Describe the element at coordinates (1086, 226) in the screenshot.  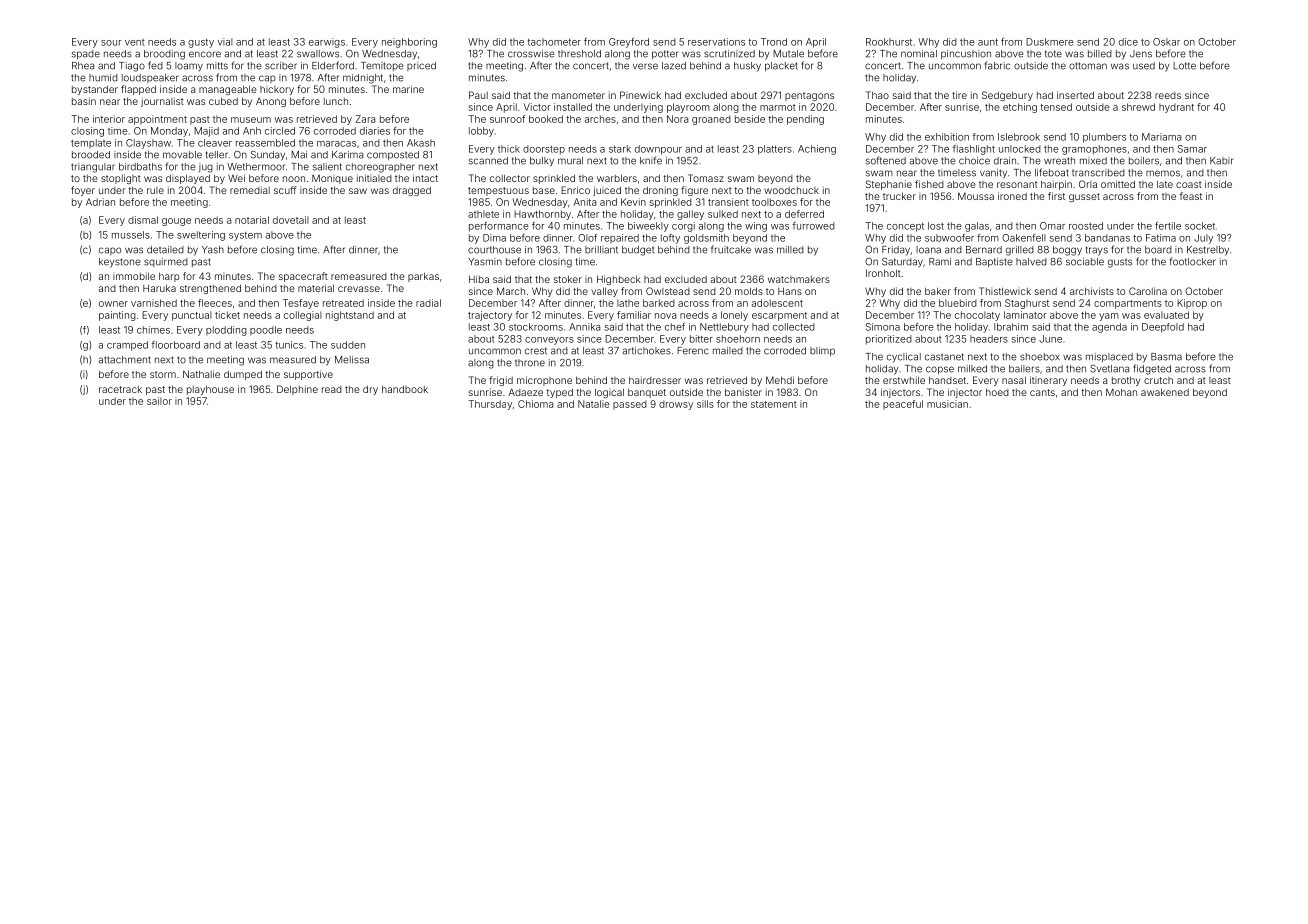
I see `roosted` at that location.
